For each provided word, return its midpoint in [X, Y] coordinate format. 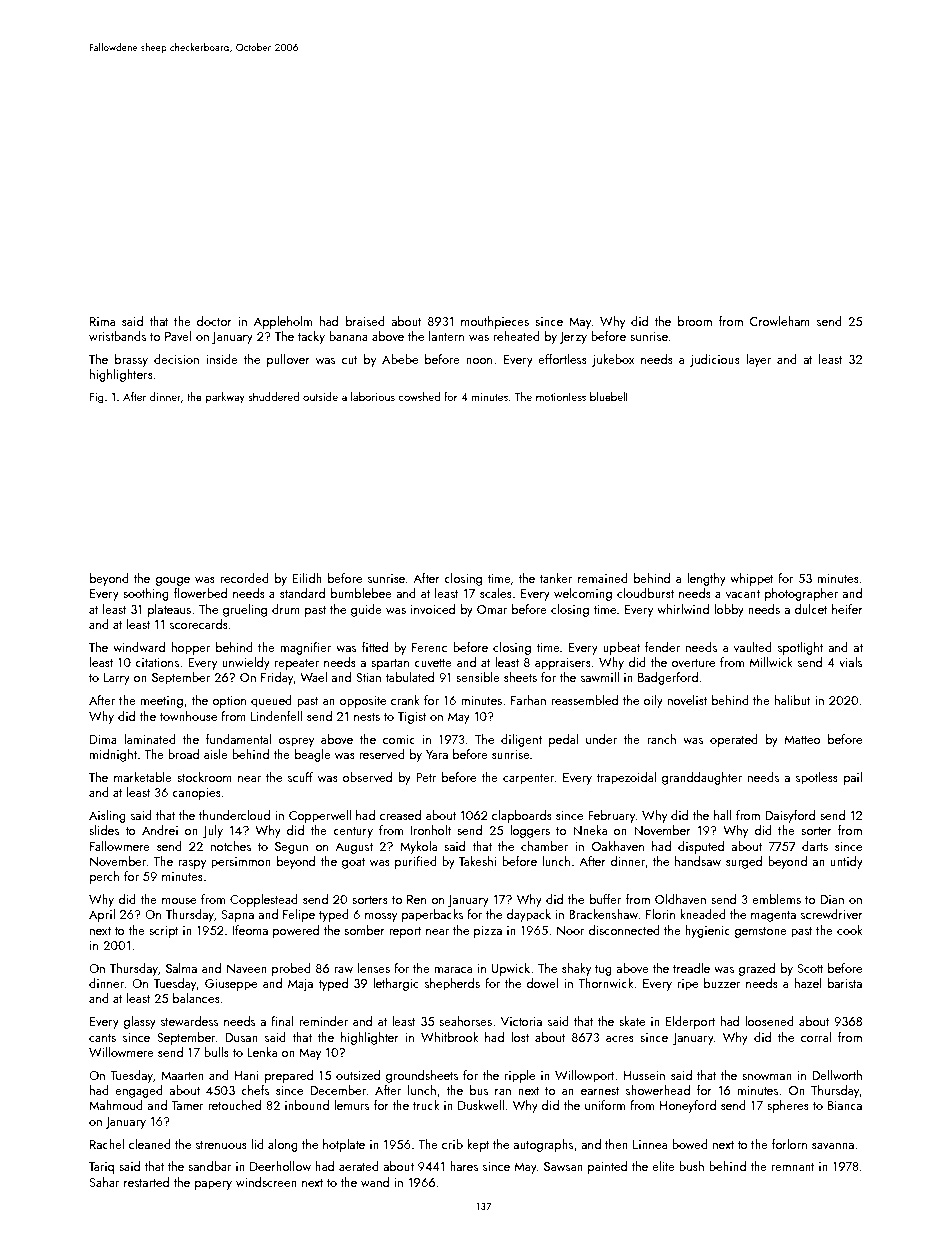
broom [695, 321]
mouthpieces [495, 322]
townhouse [188, 716]
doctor [214, 321]
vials [850, 662]
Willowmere [121, 1052]
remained [603, 578]
